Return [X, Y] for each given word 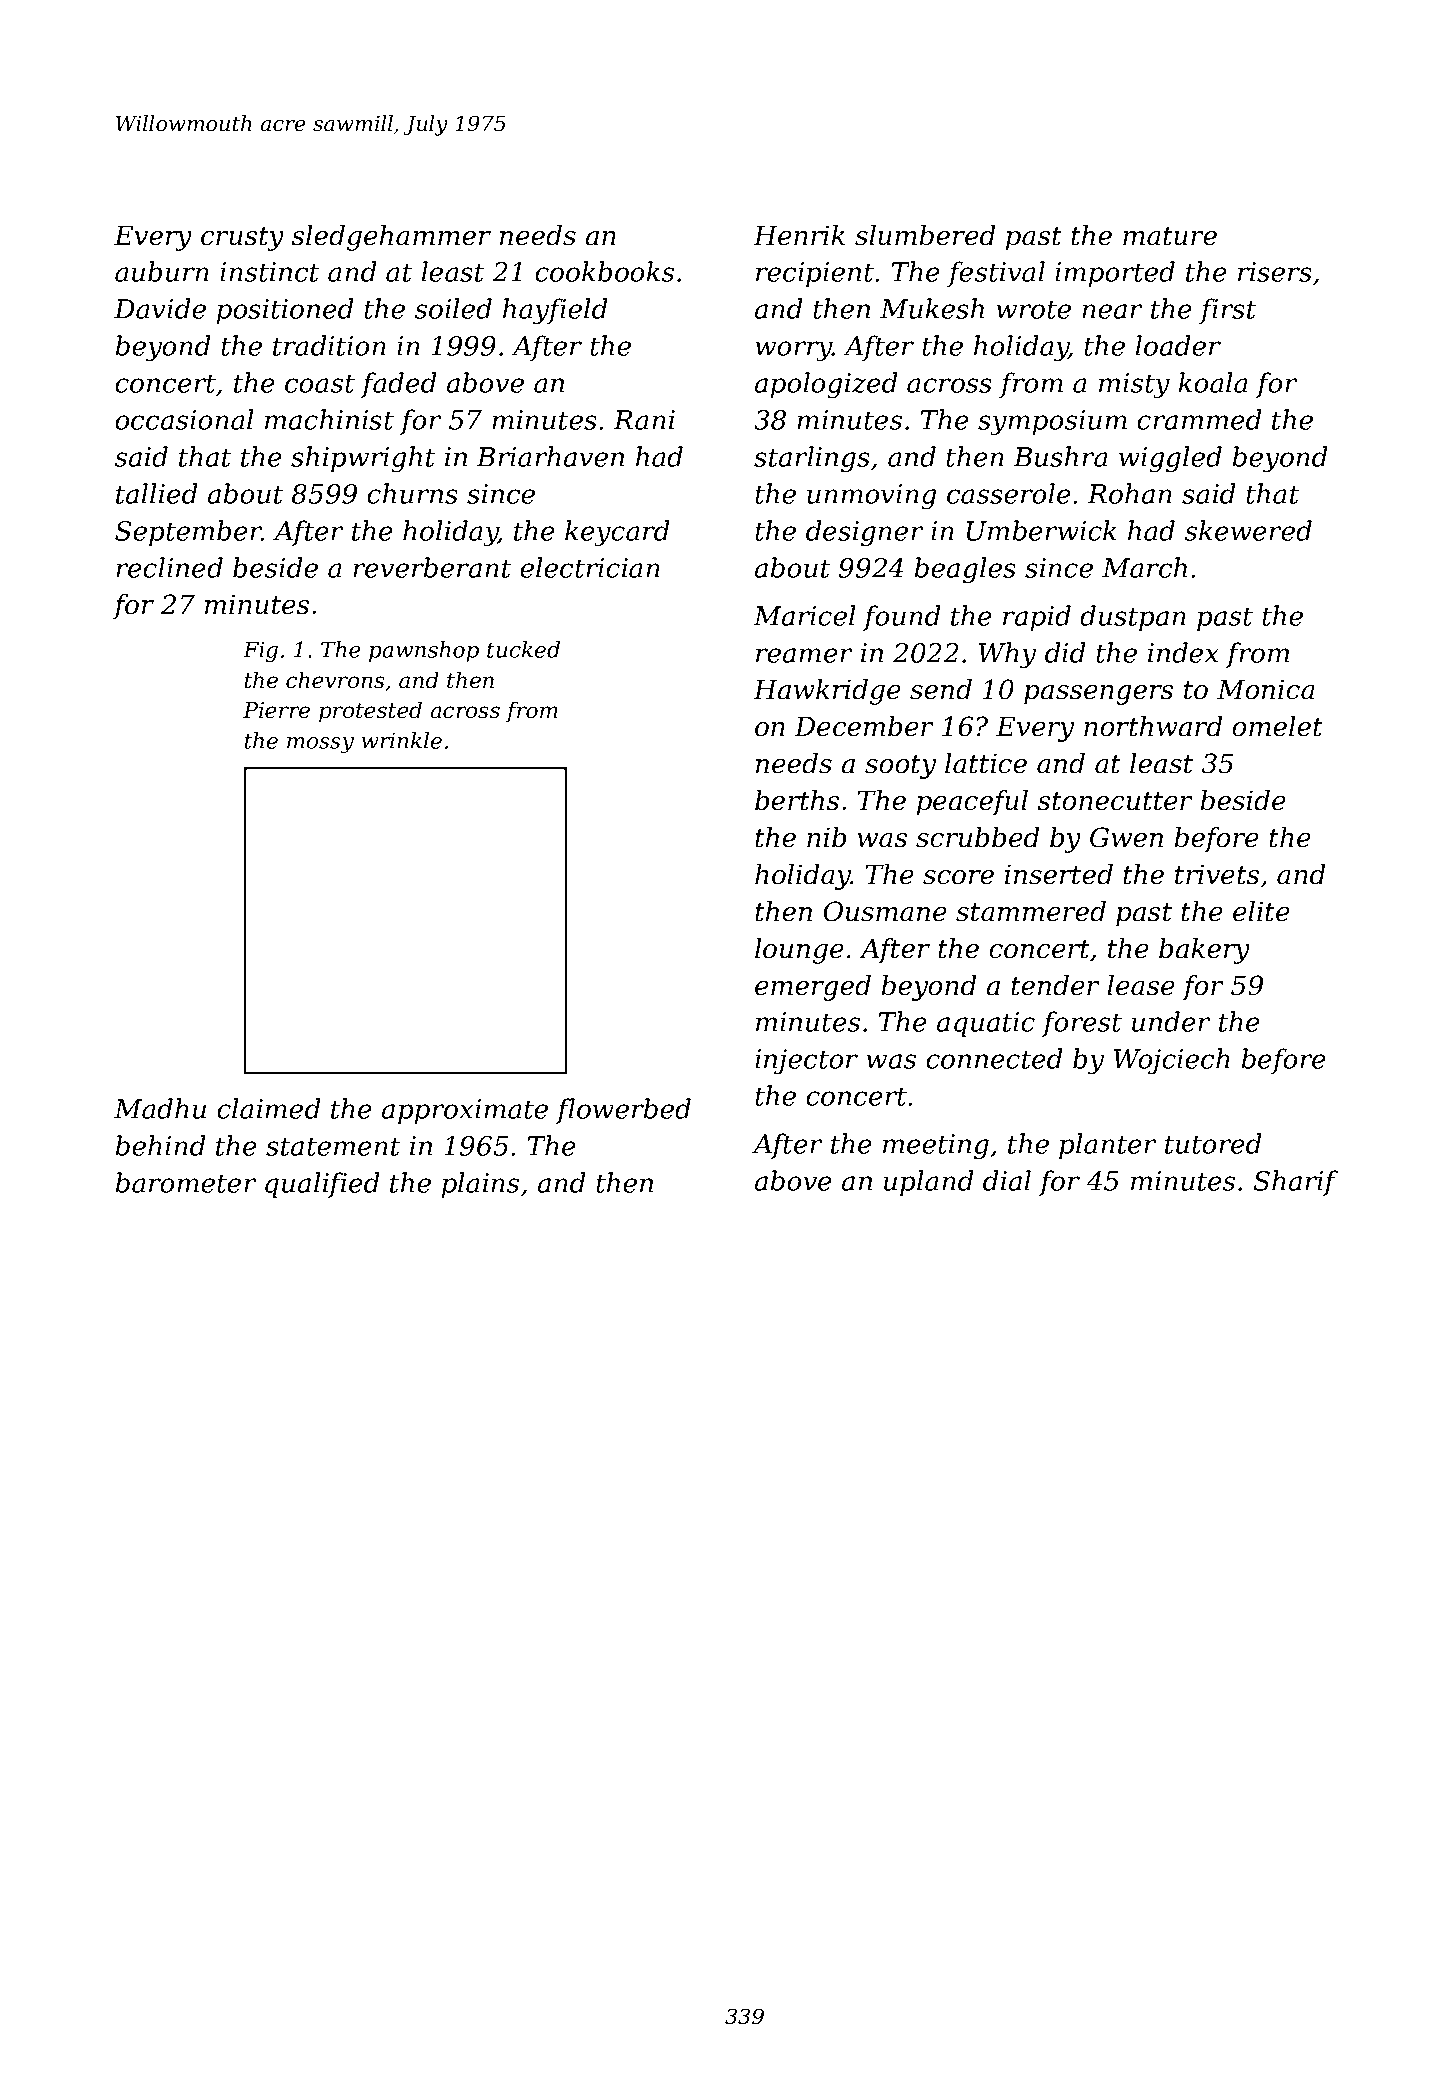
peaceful [972, 803]
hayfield [555, 311]
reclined [169, 567]
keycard [617, 533]
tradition [329, 345]
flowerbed [623, 1111]
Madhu [160, 1108]
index [1183, 652]
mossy [320, 745]
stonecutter [1115, 801]
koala [1213, 382]
